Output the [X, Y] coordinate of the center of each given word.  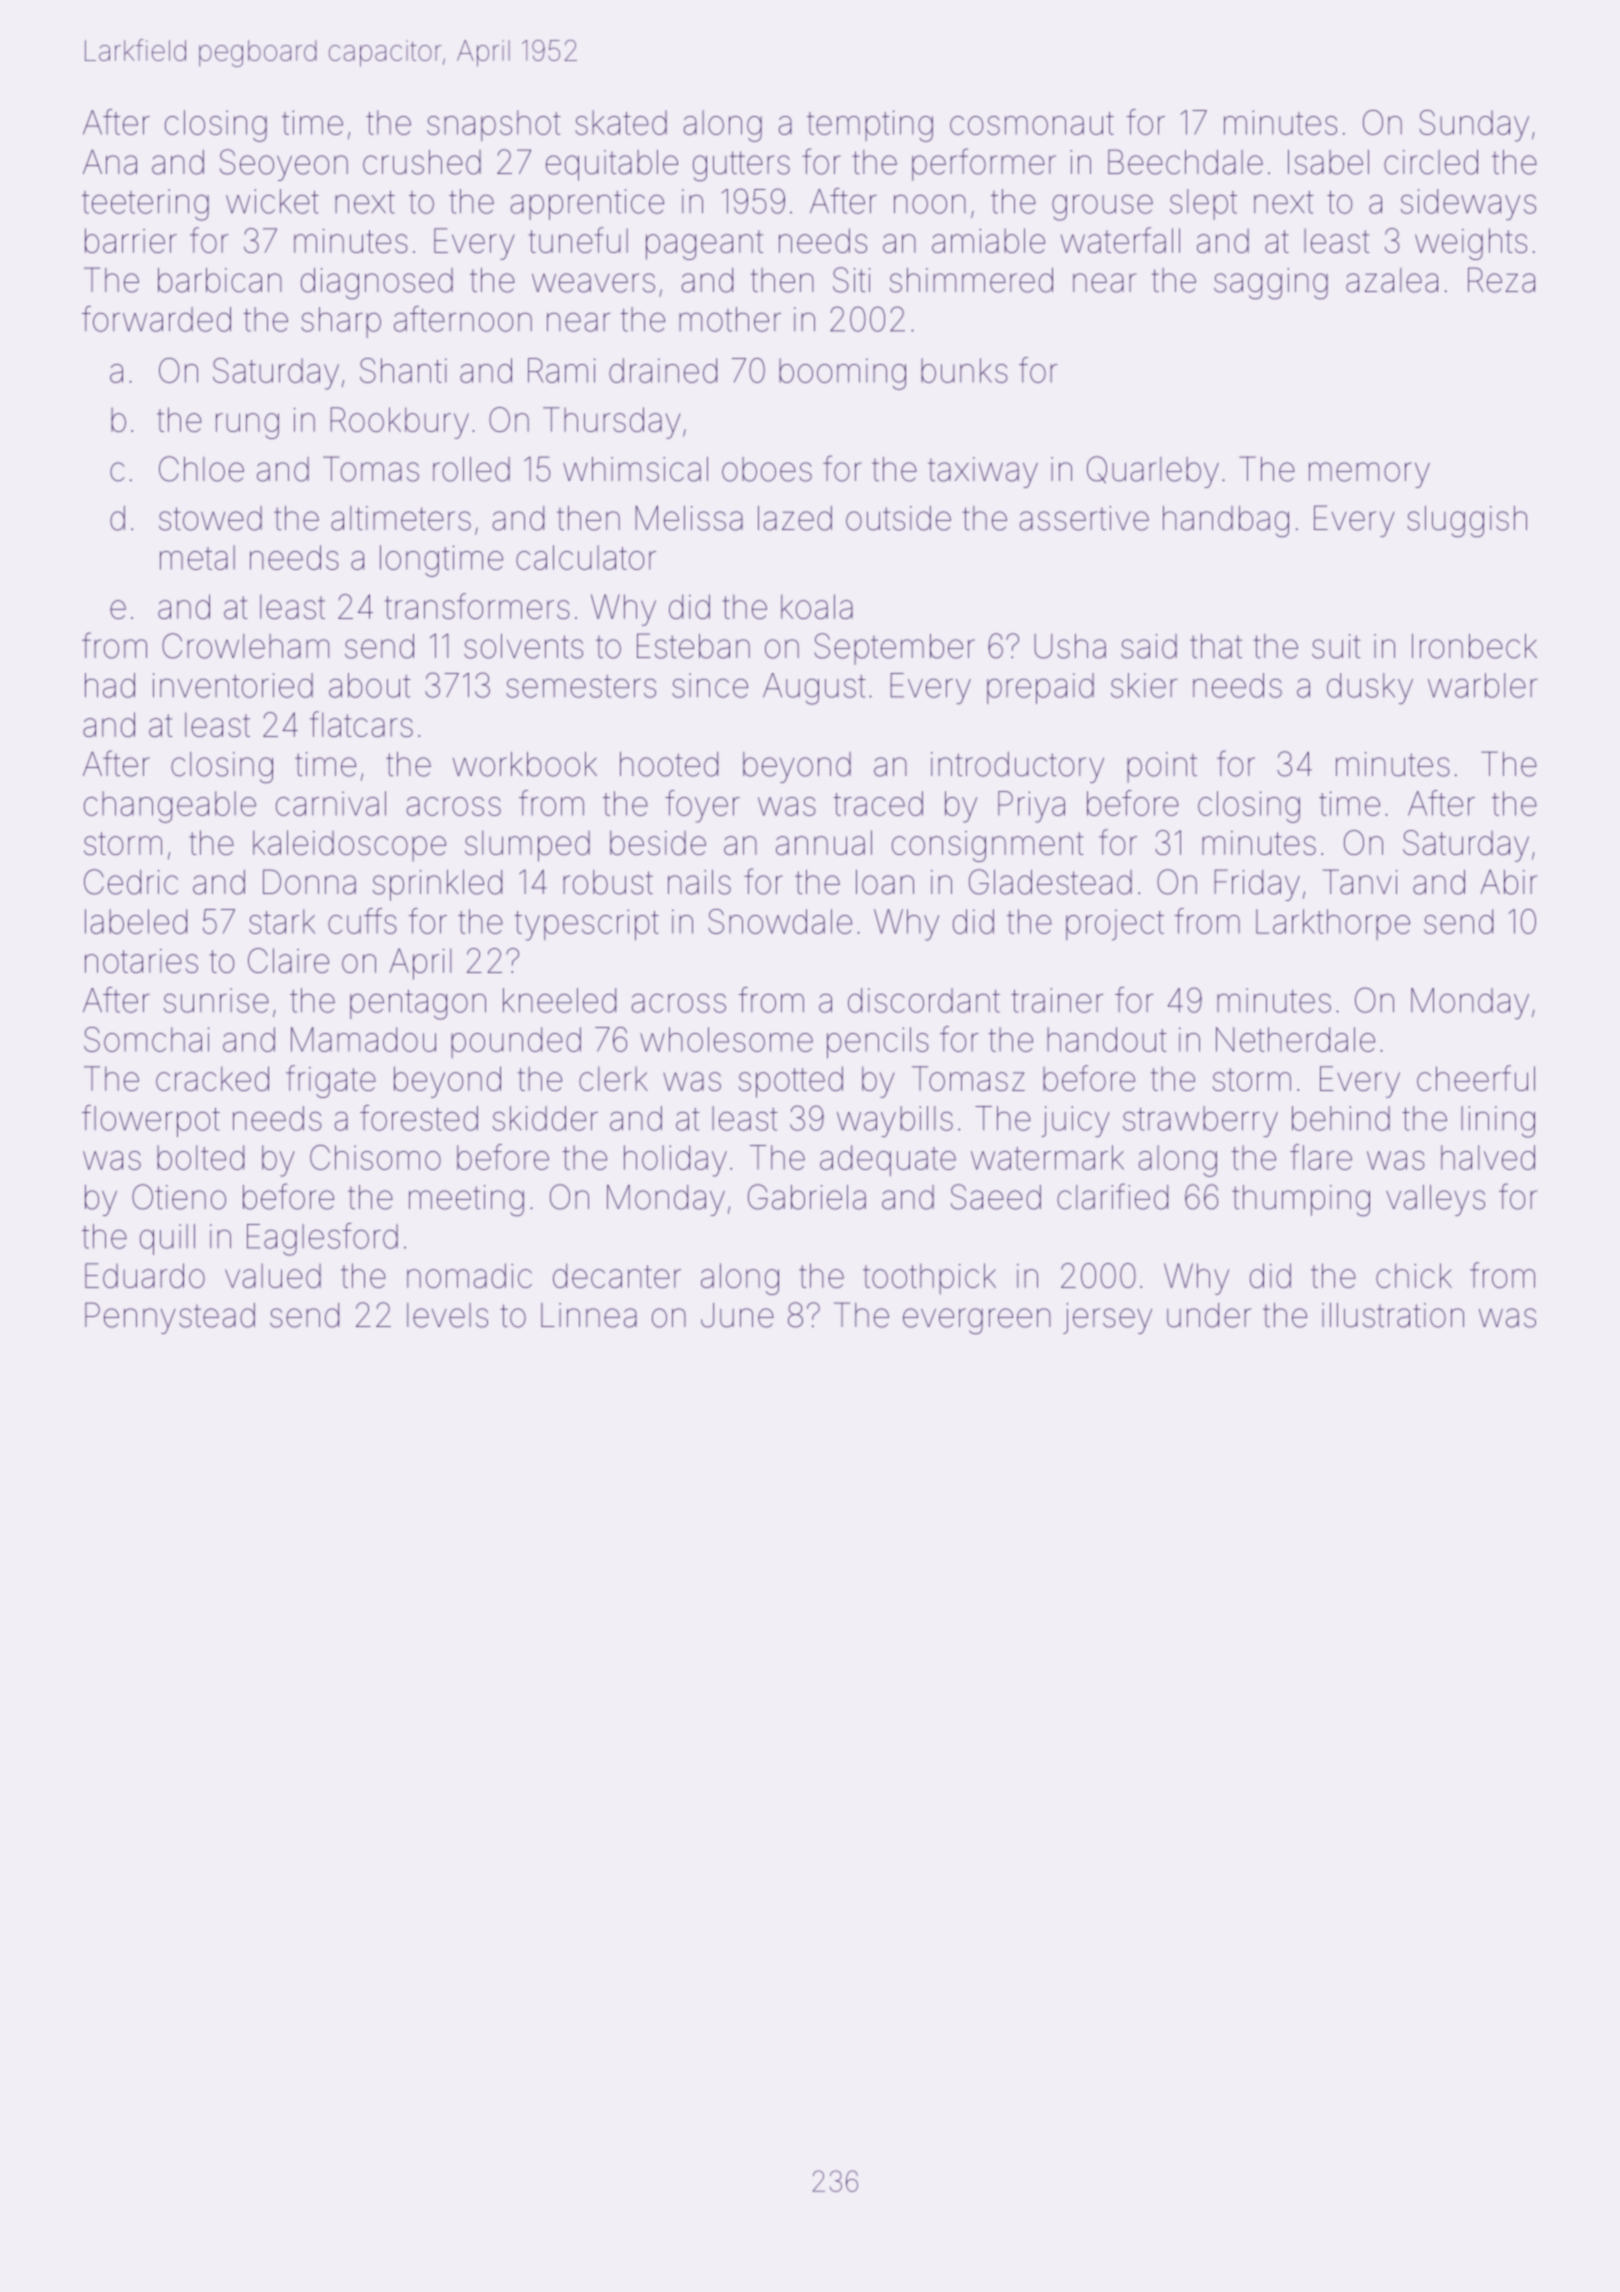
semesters [581, 686]
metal [197, 557]
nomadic [469, 1275]
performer [984, 164]
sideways [1468, 204]
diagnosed [377, 283]
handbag [1226, 521]
